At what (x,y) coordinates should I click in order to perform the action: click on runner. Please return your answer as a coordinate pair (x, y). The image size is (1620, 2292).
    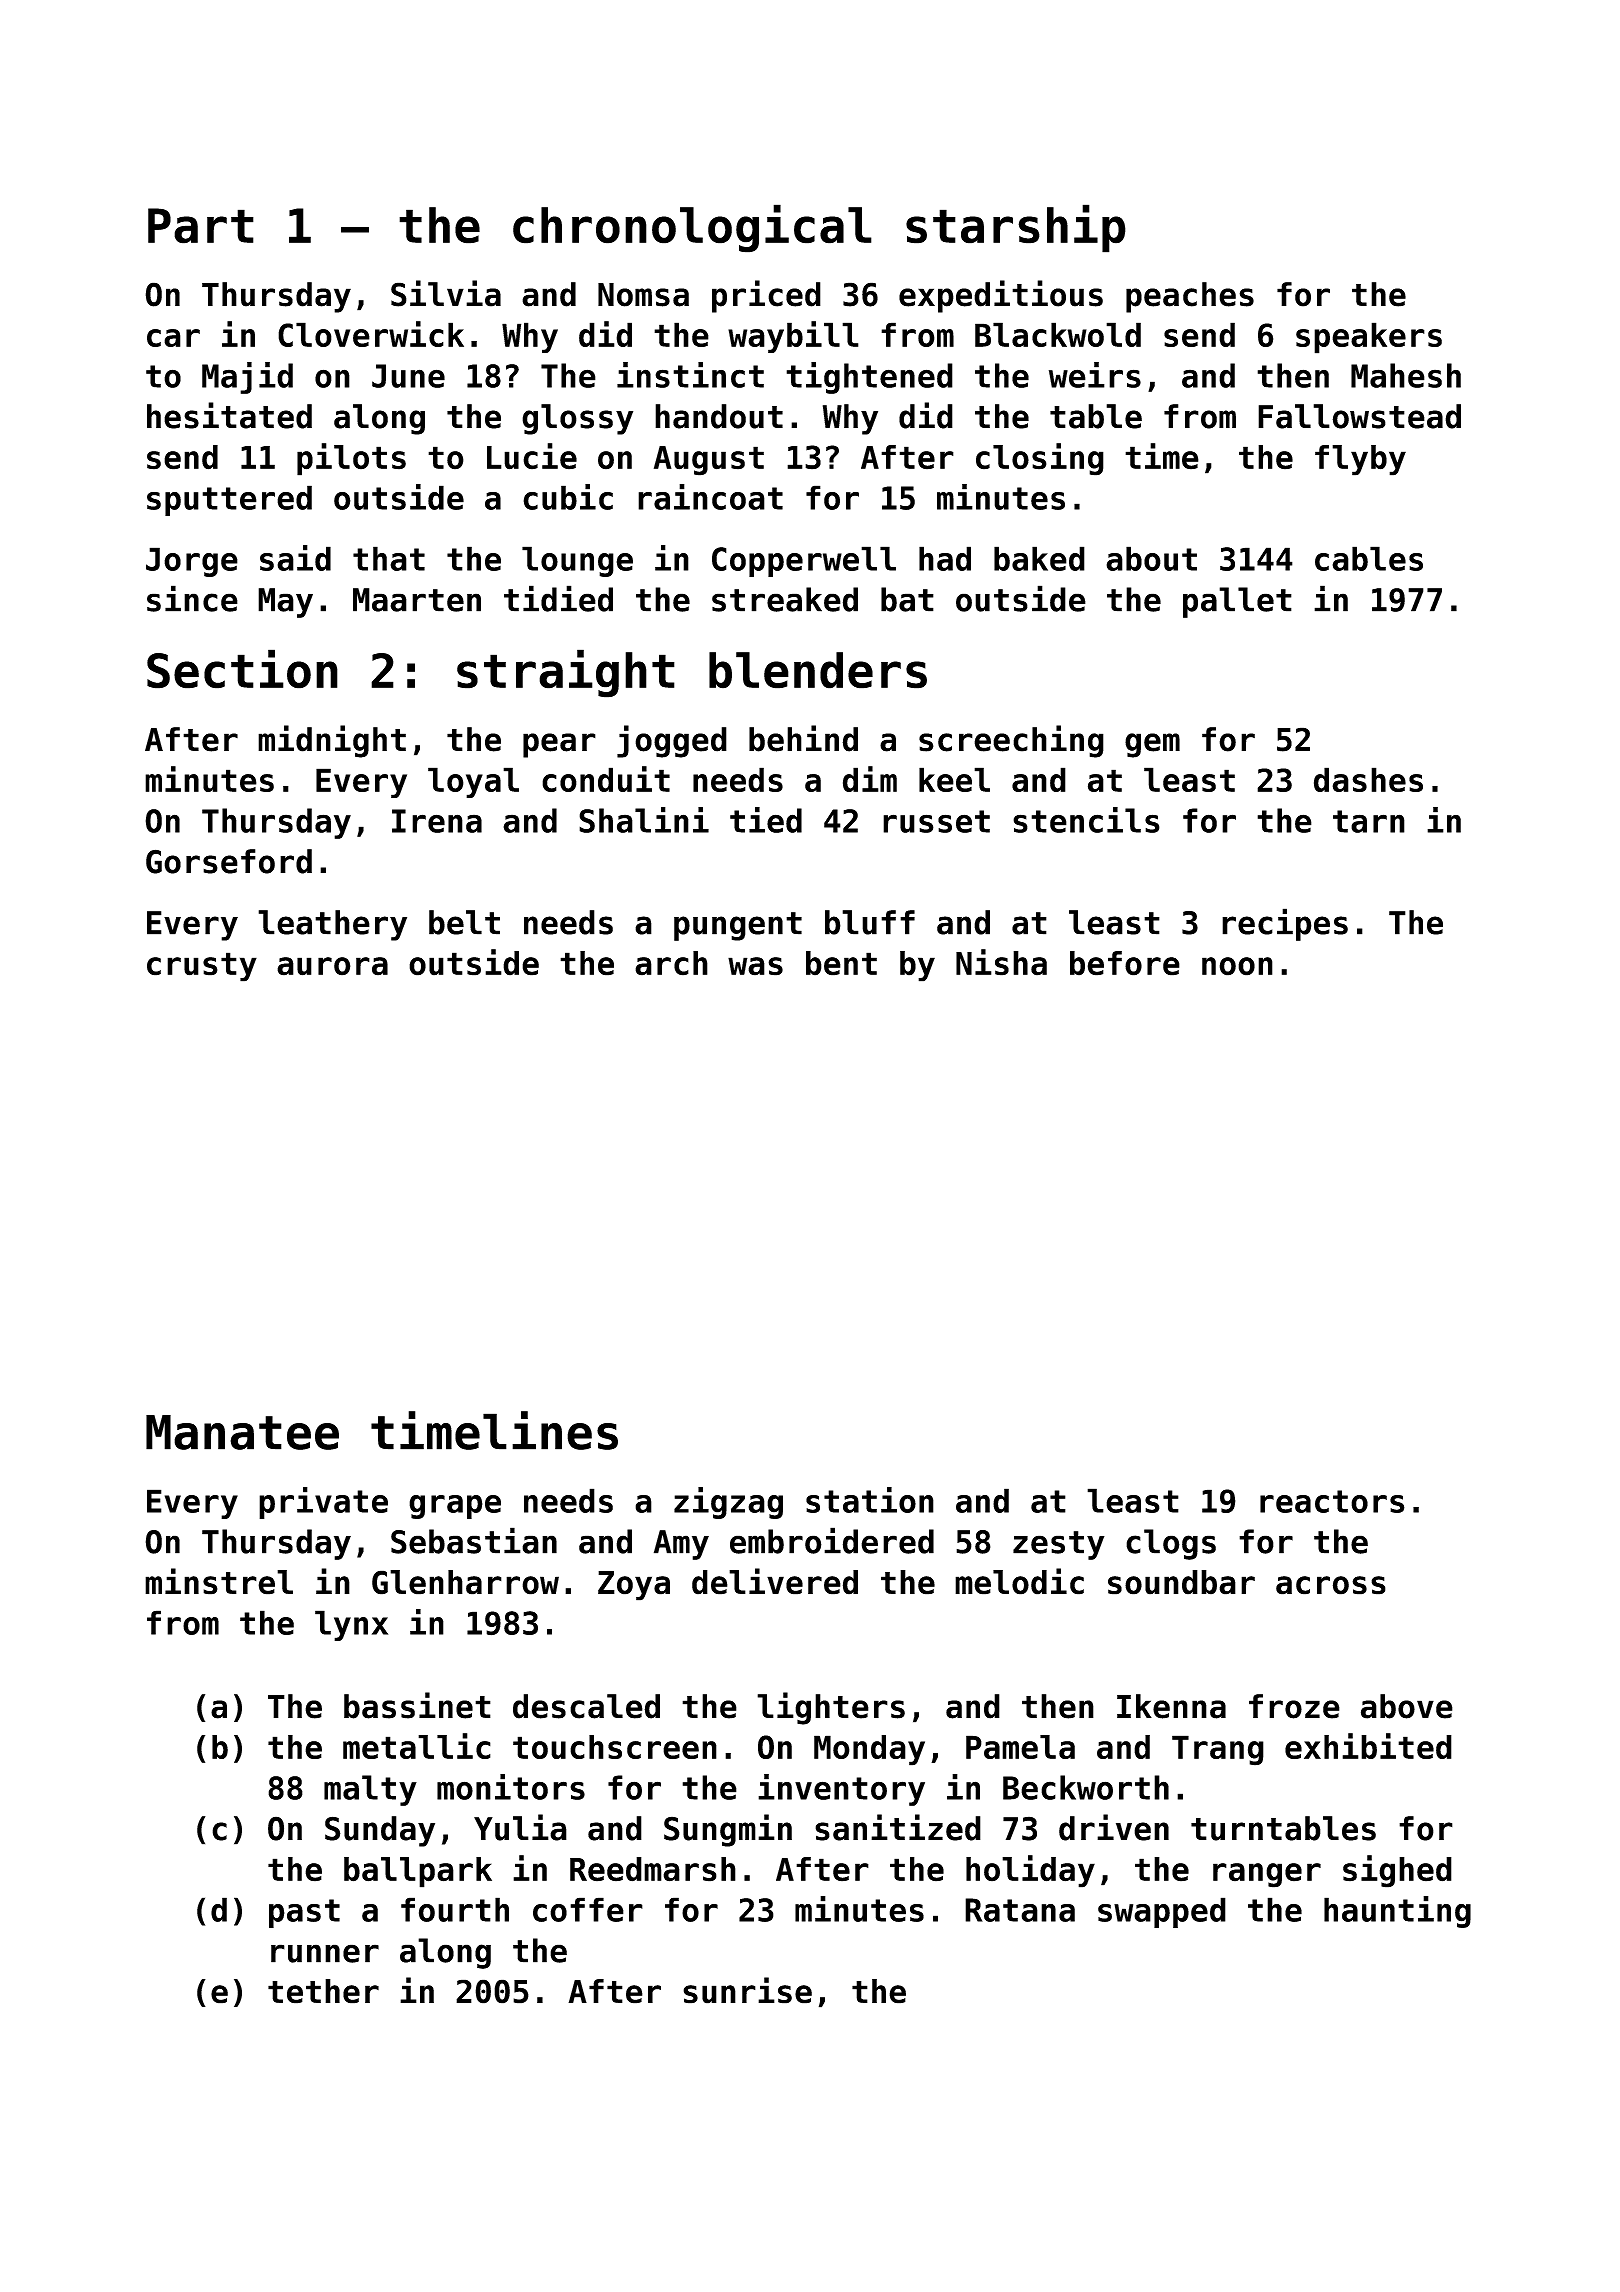
    Looking at the image, I should click on (325, 1953).
